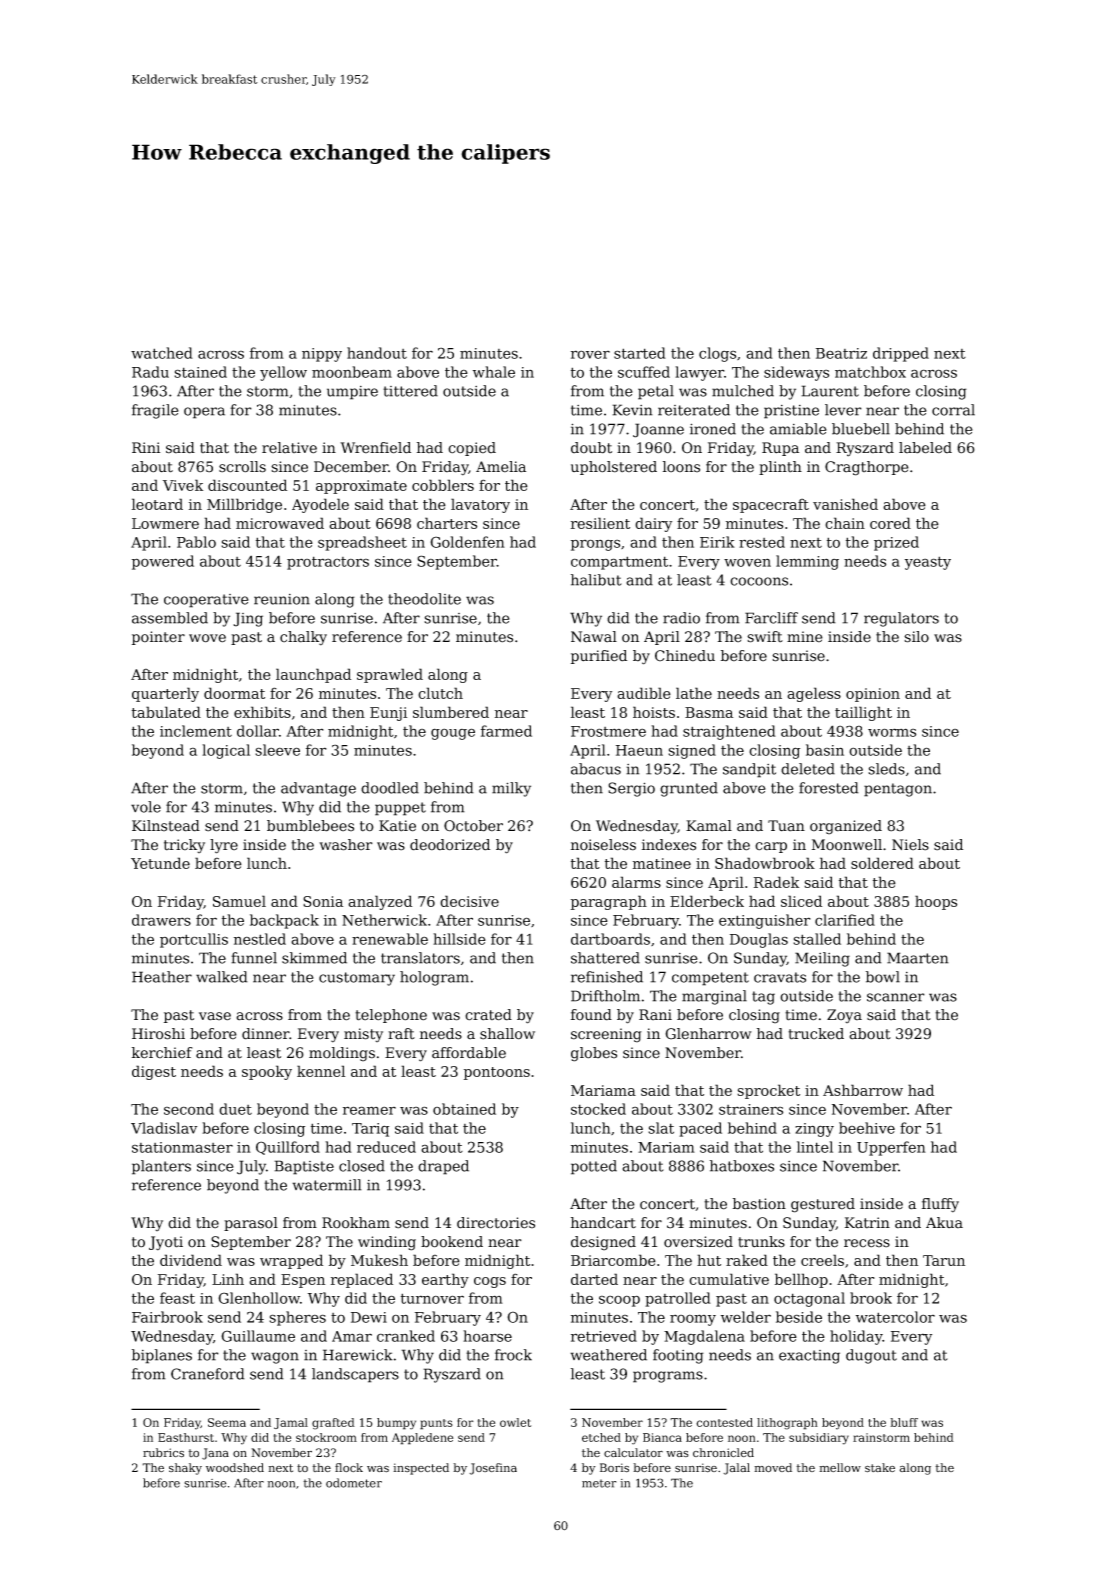  Describe the element at coordinates (161, 920) in the image. I see `drawers` at that location.
